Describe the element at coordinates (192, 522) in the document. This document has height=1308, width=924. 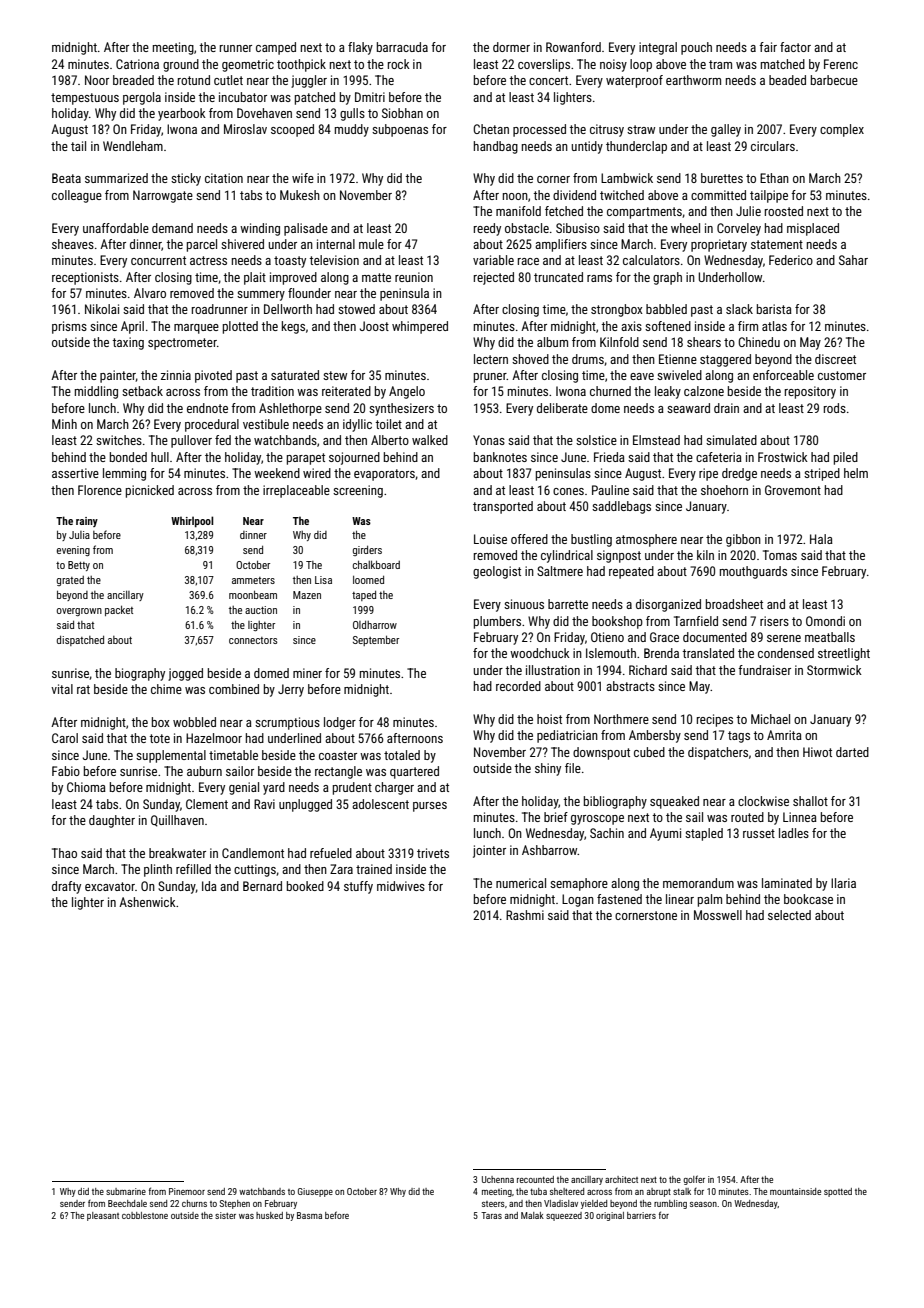
I see `Whirlpool` at that location.
